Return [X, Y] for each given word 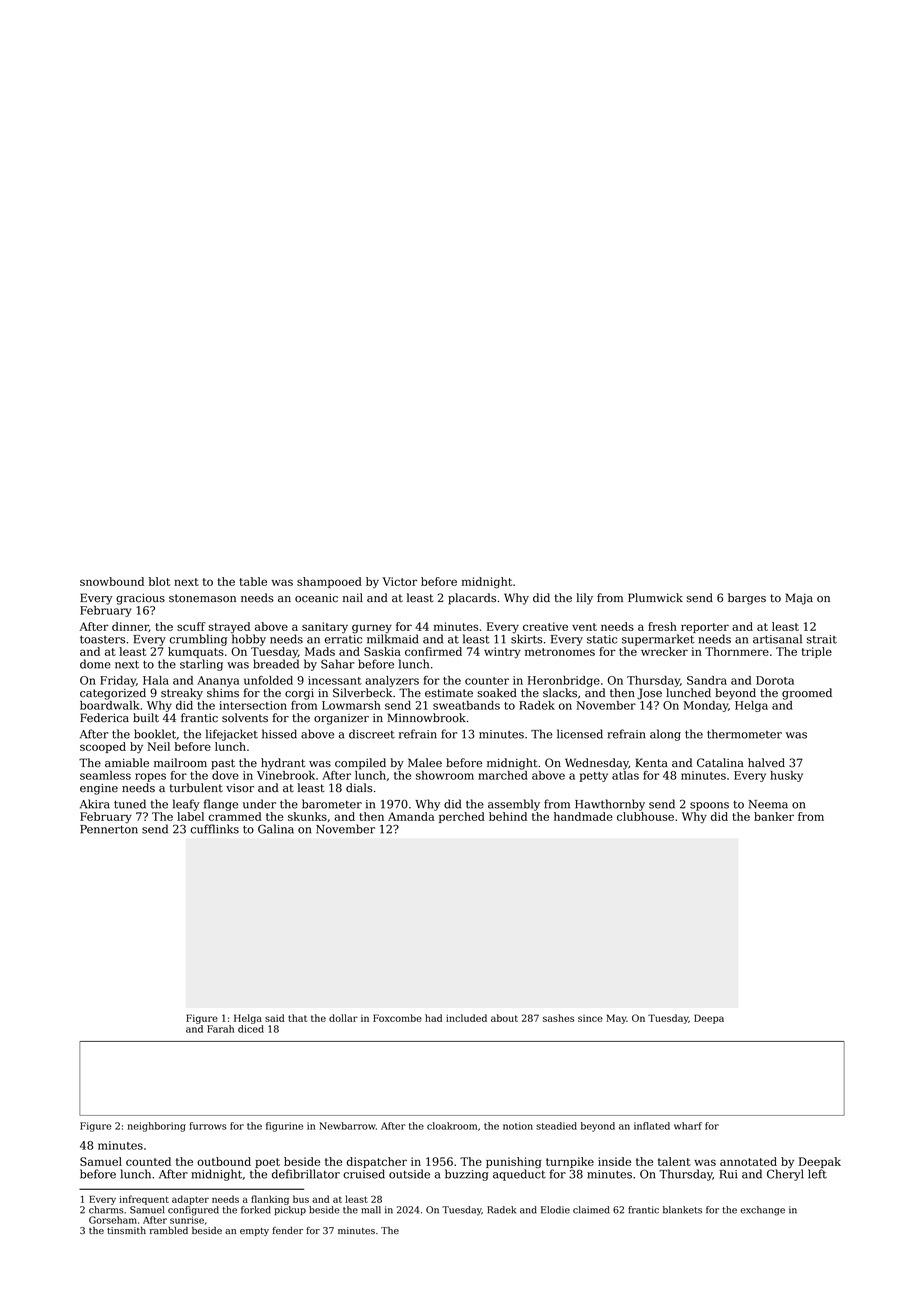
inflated [652, 1126]
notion [518, 1126]
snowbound [112, 581]
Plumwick [655, 598]
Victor [400, 581]
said [275, 1018]
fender [288, 1230]
